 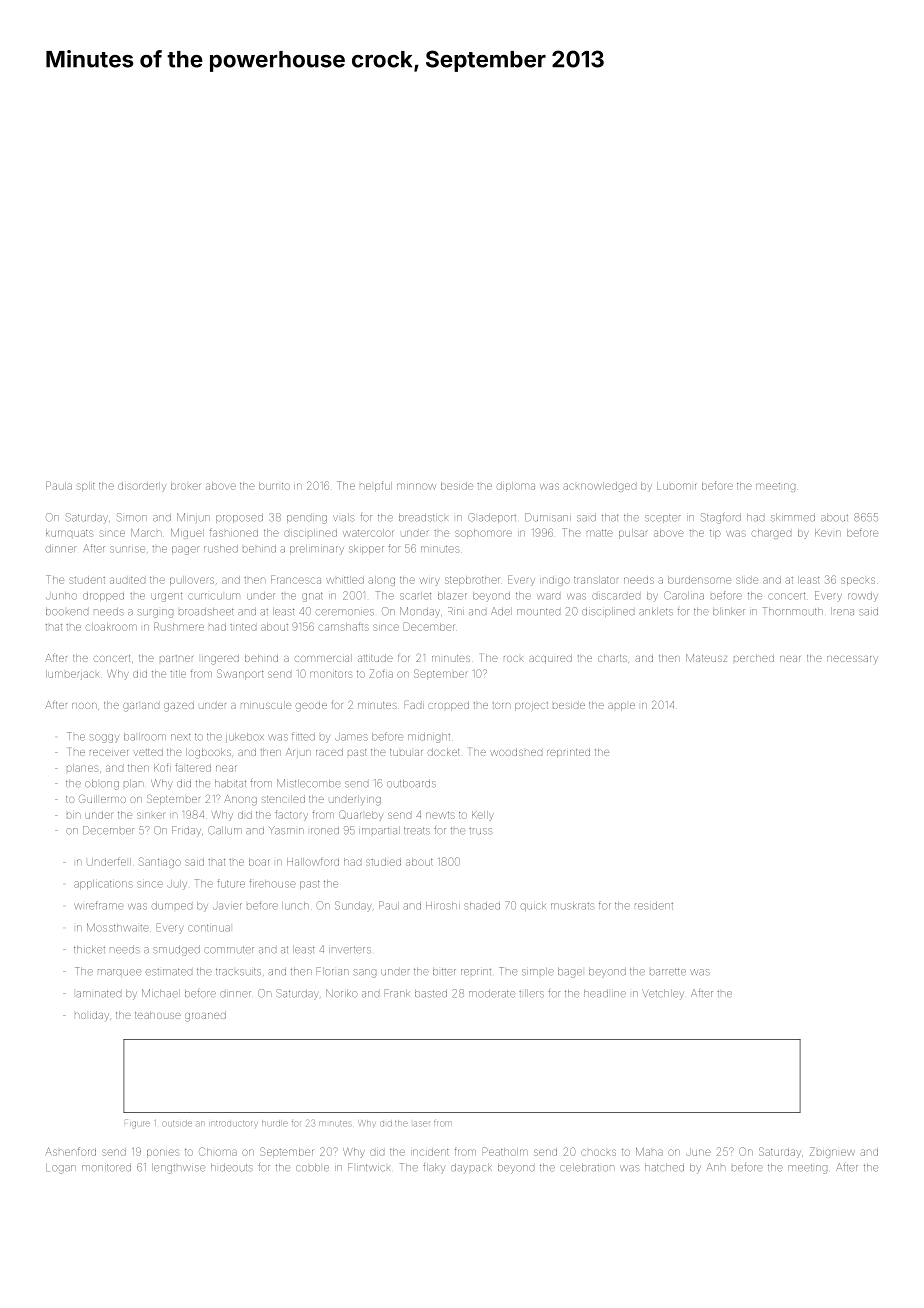 I want to click on Santiago, so click(x=160, y=862).
